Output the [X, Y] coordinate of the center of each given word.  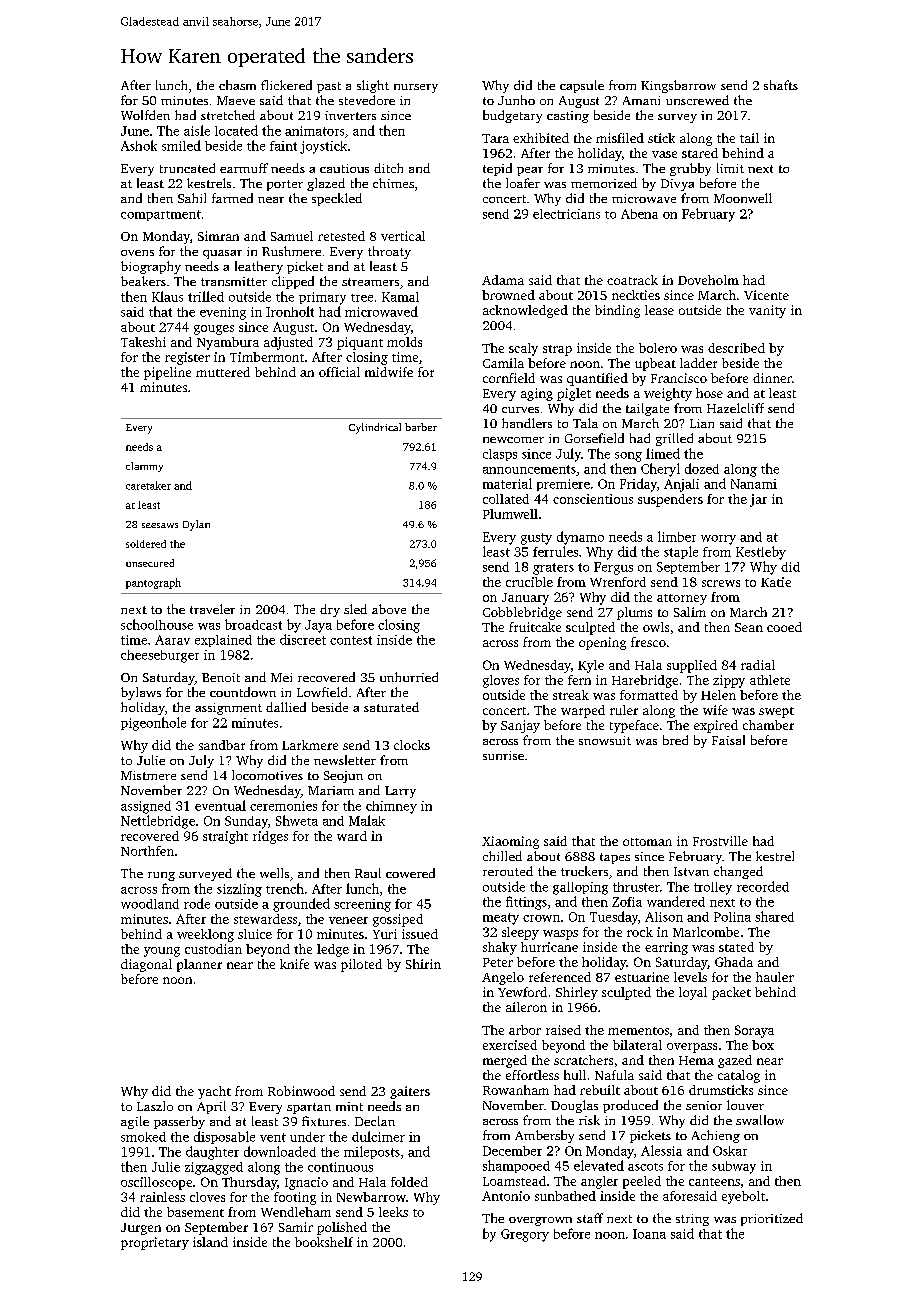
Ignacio [306, 1183]
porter [285, 185]
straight [225, 837]
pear [530, 171]
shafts [781, 85]
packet [731, 993]
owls [656, 627]
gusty [536, 539]
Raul [368, 873]
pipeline [167, 373]
